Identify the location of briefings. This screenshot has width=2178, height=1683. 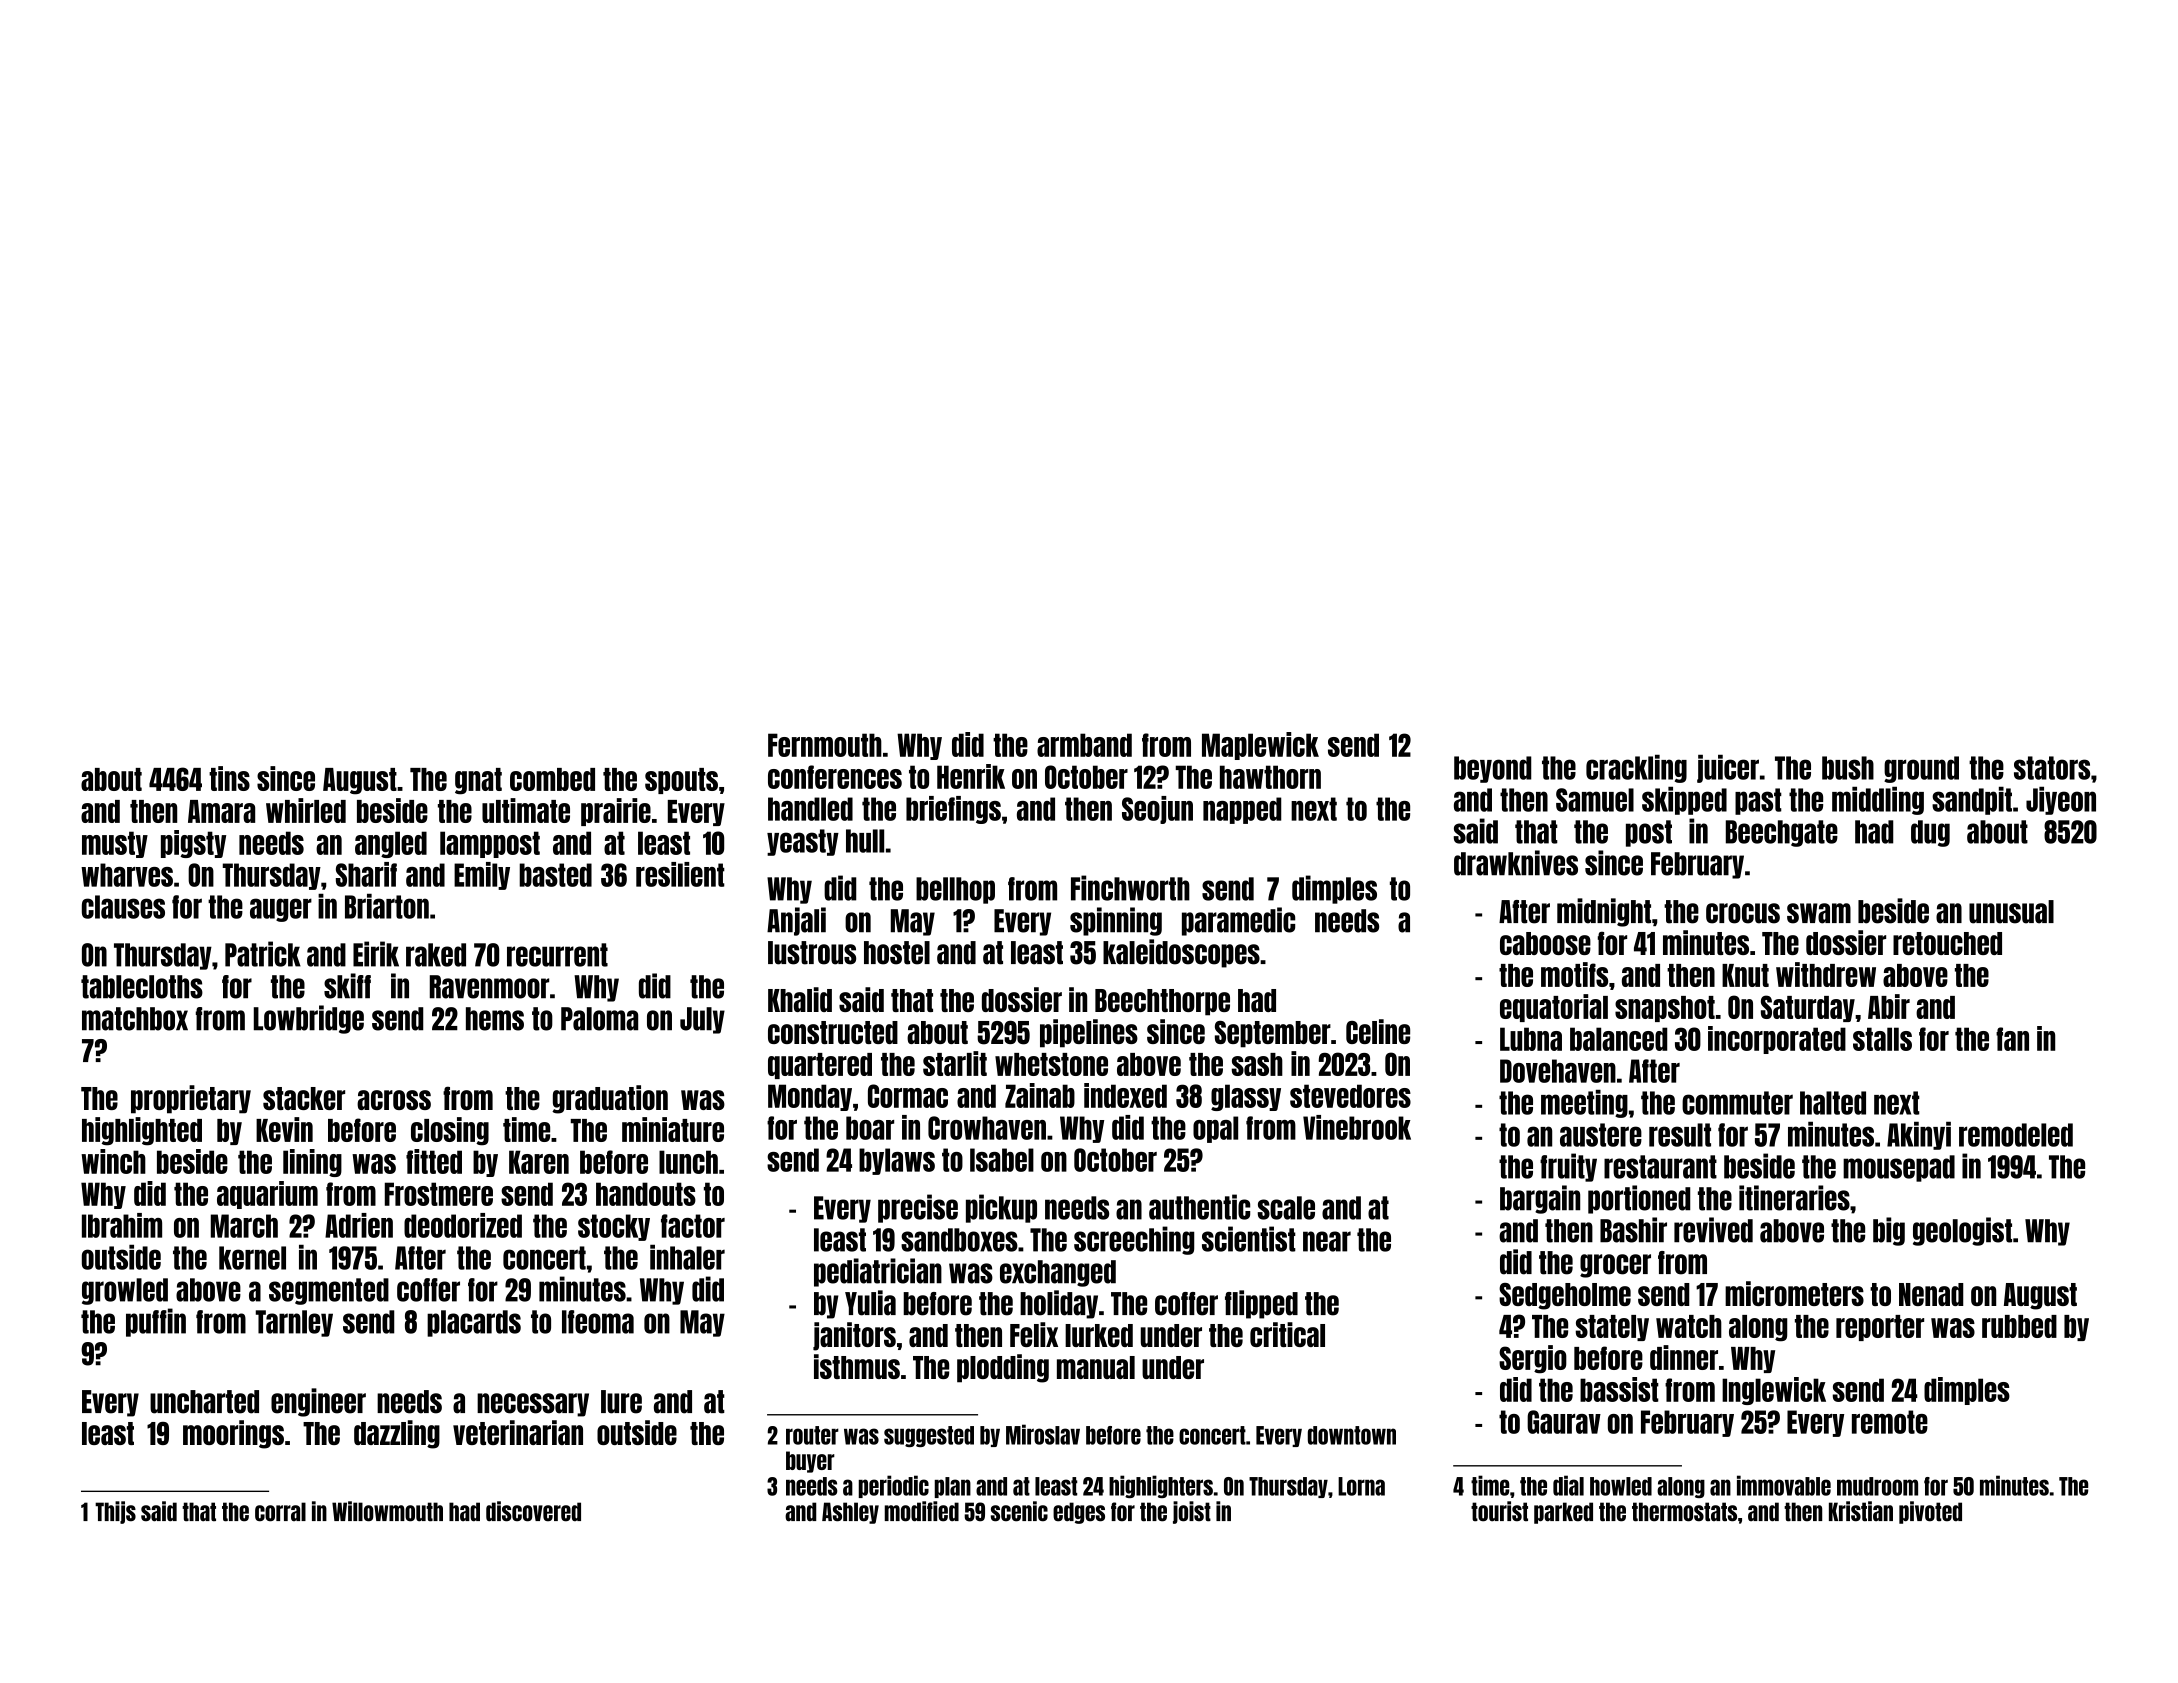
(953, 810).
